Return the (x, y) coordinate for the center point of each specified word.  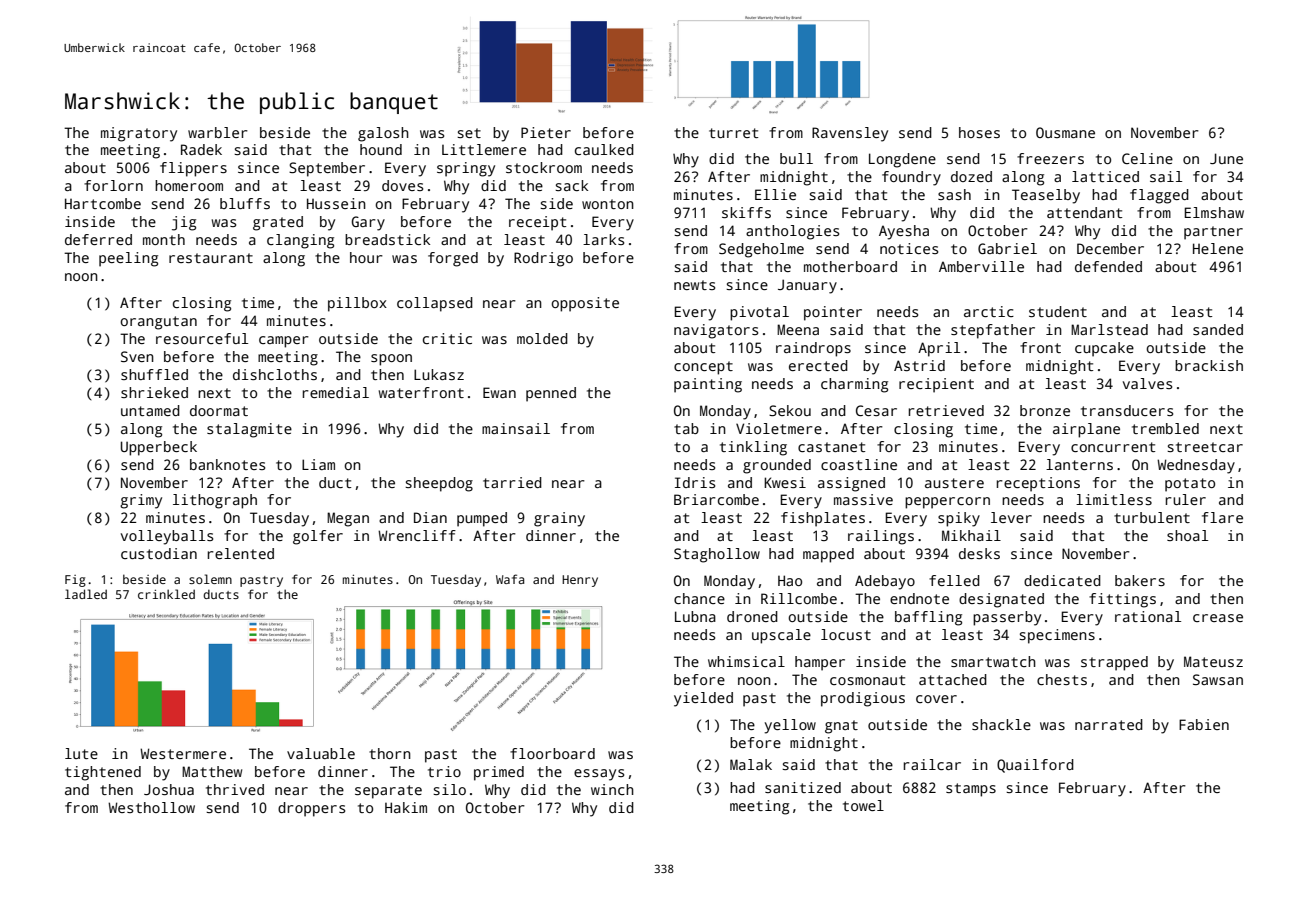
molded (542, 338)
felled (954, 580)
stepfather (993, 331)
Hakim (406, 807)
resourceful (202, 338)
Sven (137, 356)
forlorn (113, 185)
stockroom (544, 167)
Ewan (499, 392)
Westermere (183, 753)
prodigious (863, 699)
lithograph (215, 501)
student (1058, 311)
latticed (1105, 176)
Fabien (1204, 724)
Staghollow (717, 555)
